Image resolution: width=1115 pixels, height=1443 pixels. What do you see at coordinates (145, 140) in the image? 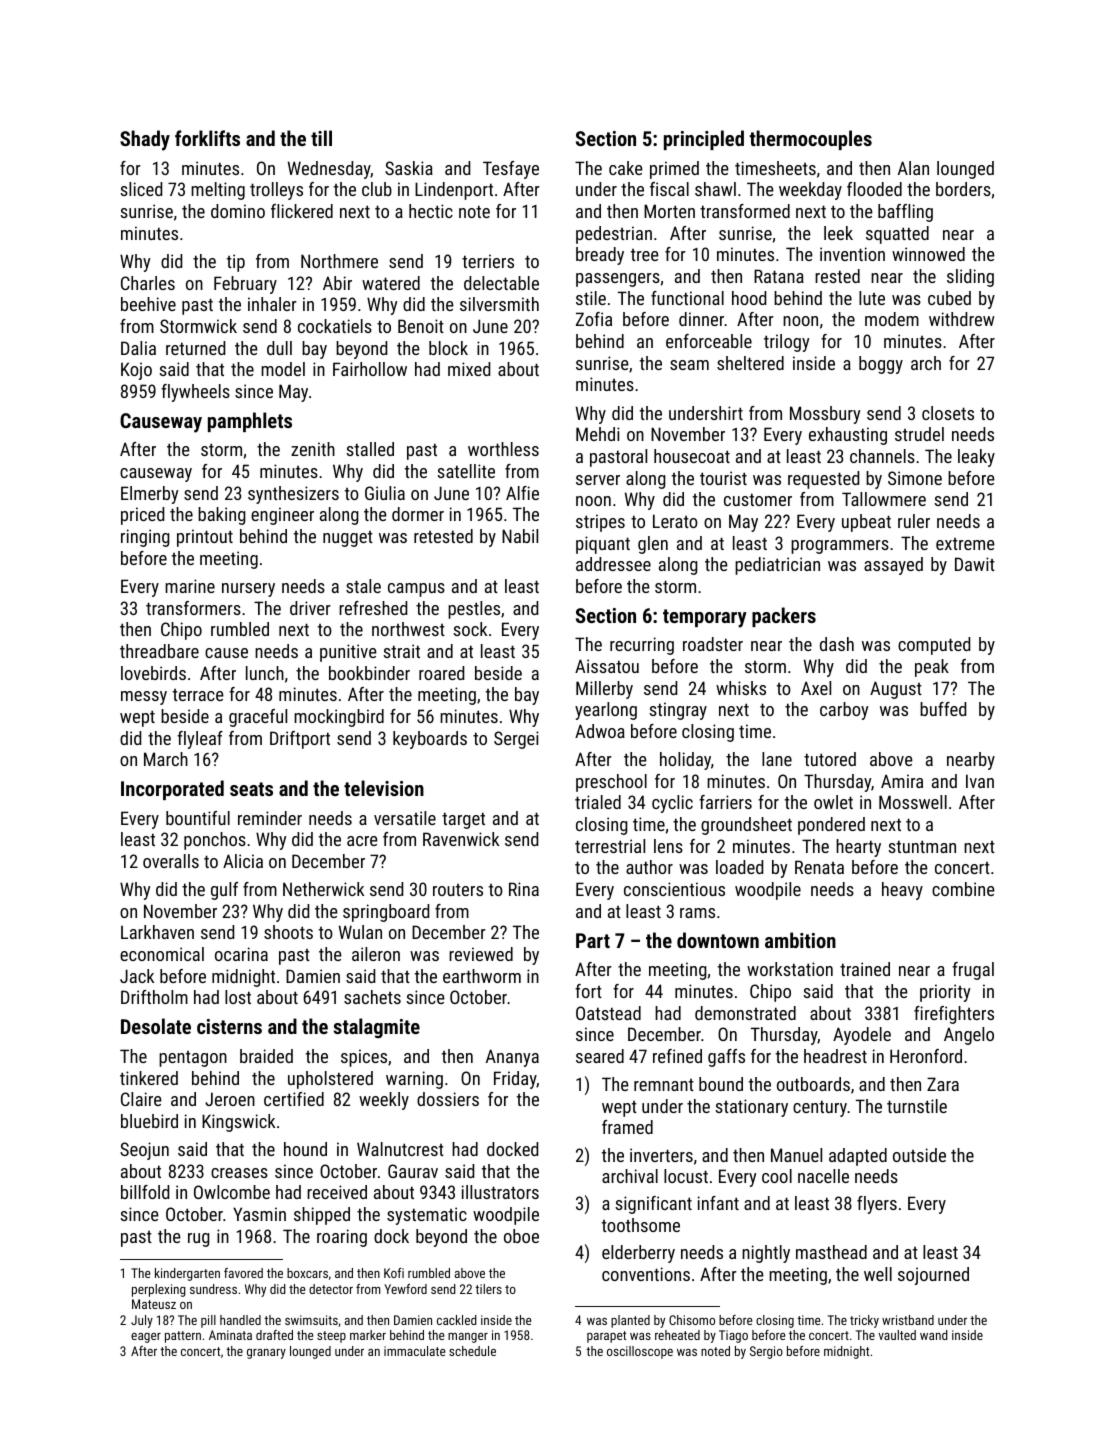
I see `Shady` at bounding box center [145, 140].
